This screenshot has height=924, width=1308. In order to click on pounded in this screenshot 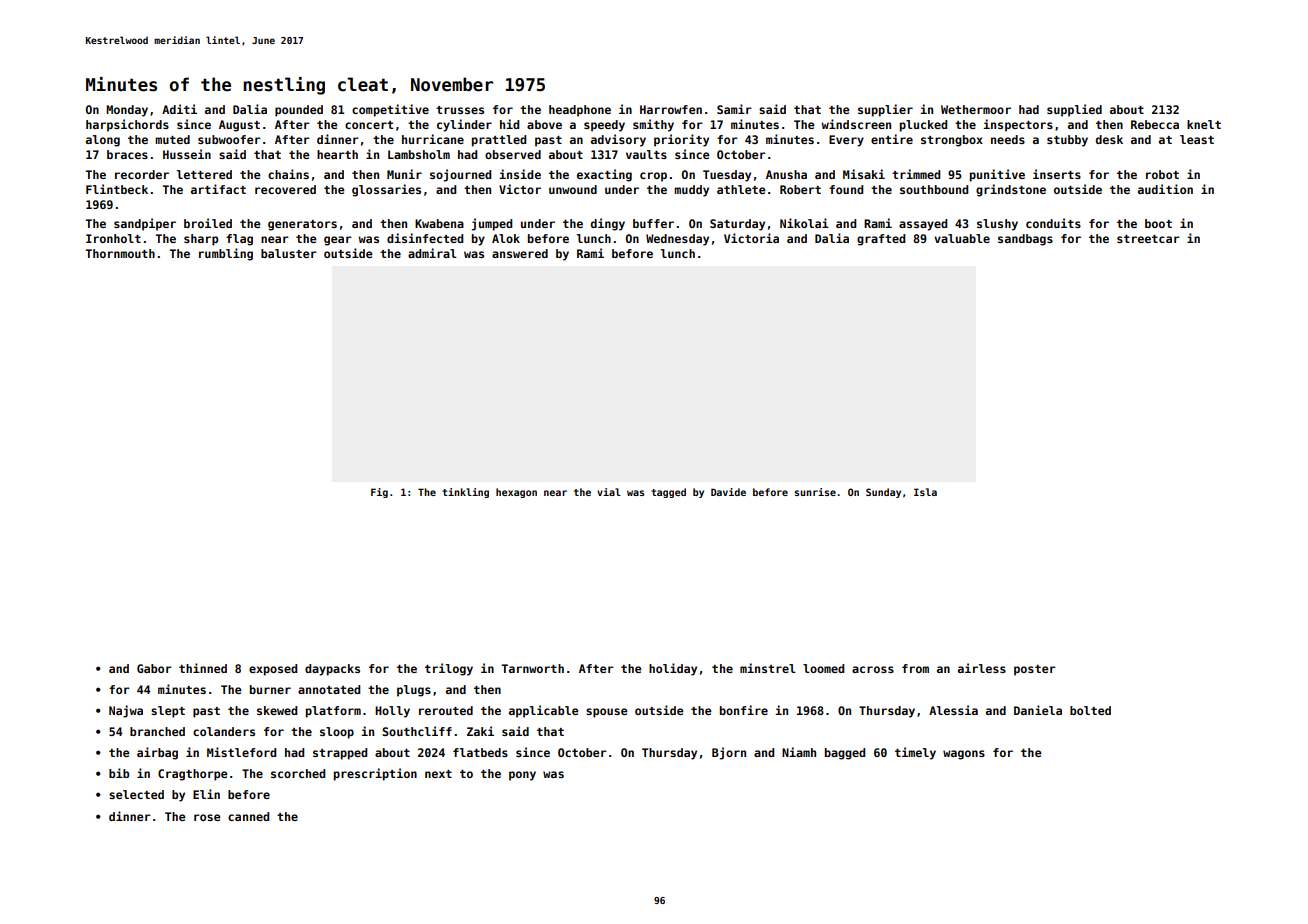, I will do `click(299, 111)`.
